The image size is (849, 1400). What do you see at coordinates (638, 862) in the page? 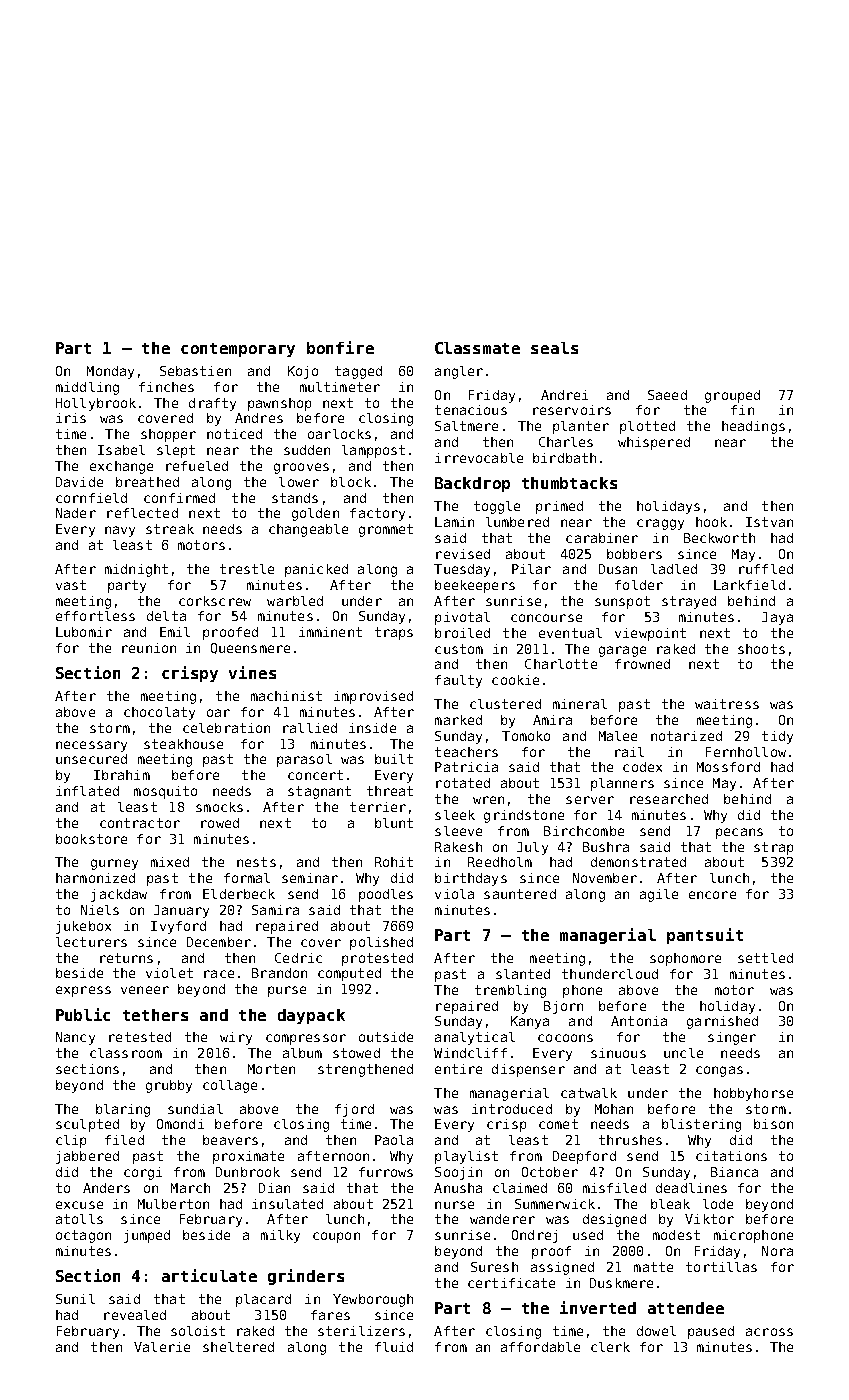
I see `demonstrated` at bounding box center [638, 862].
